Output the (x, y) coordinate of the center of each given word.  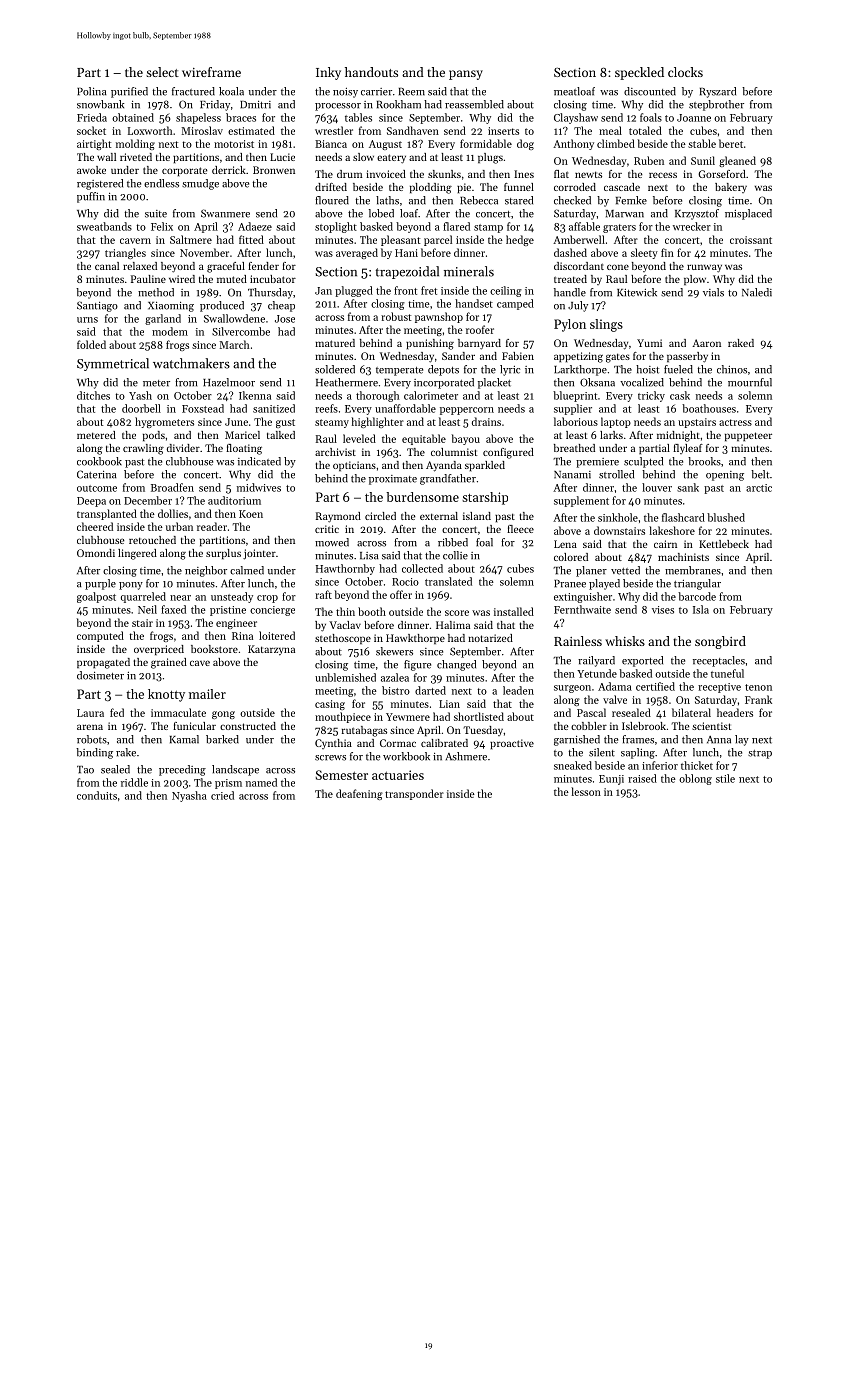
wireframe (211, 72)
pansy (466, 75)
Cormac (398, 743)
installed (514, 611)
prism (228, 784)
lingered (137, 554)
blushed (726, 517)
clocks (685, 72)
